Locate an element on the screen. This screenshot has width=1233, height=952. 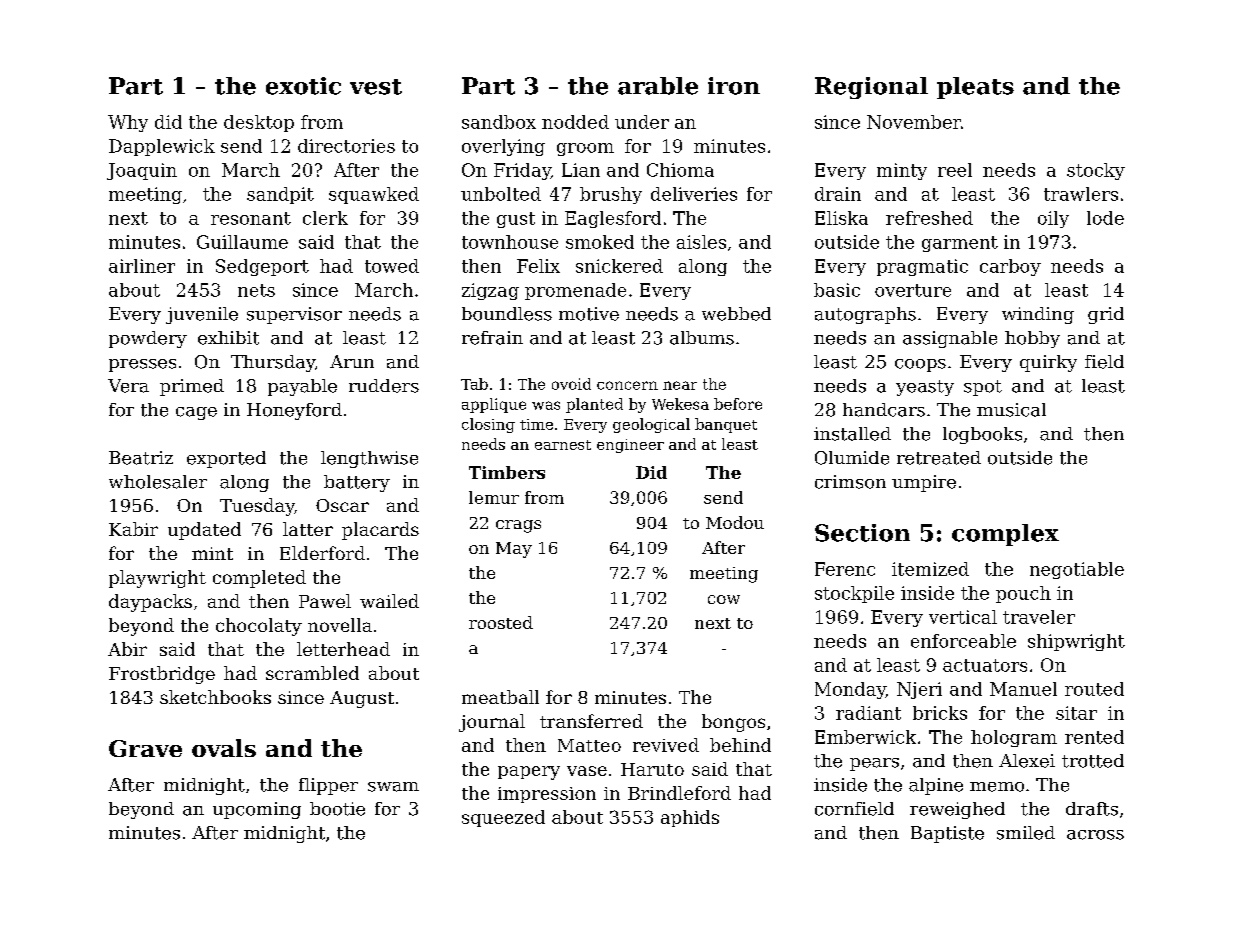
Felix is located at coordinates (538, 266).
